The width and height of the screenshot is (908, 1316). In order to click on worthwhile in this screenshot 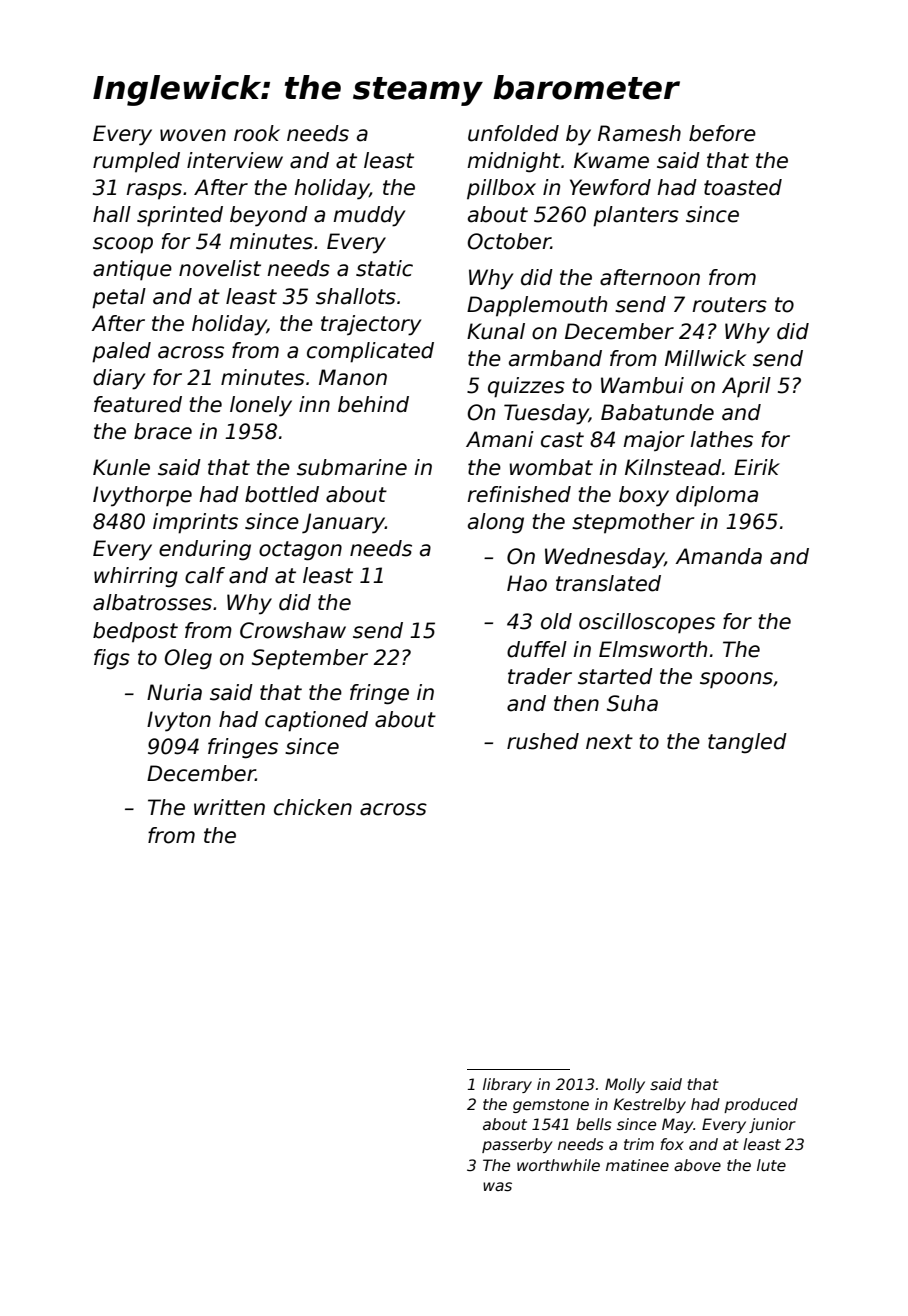, I will do `click(558, 1165)`.
